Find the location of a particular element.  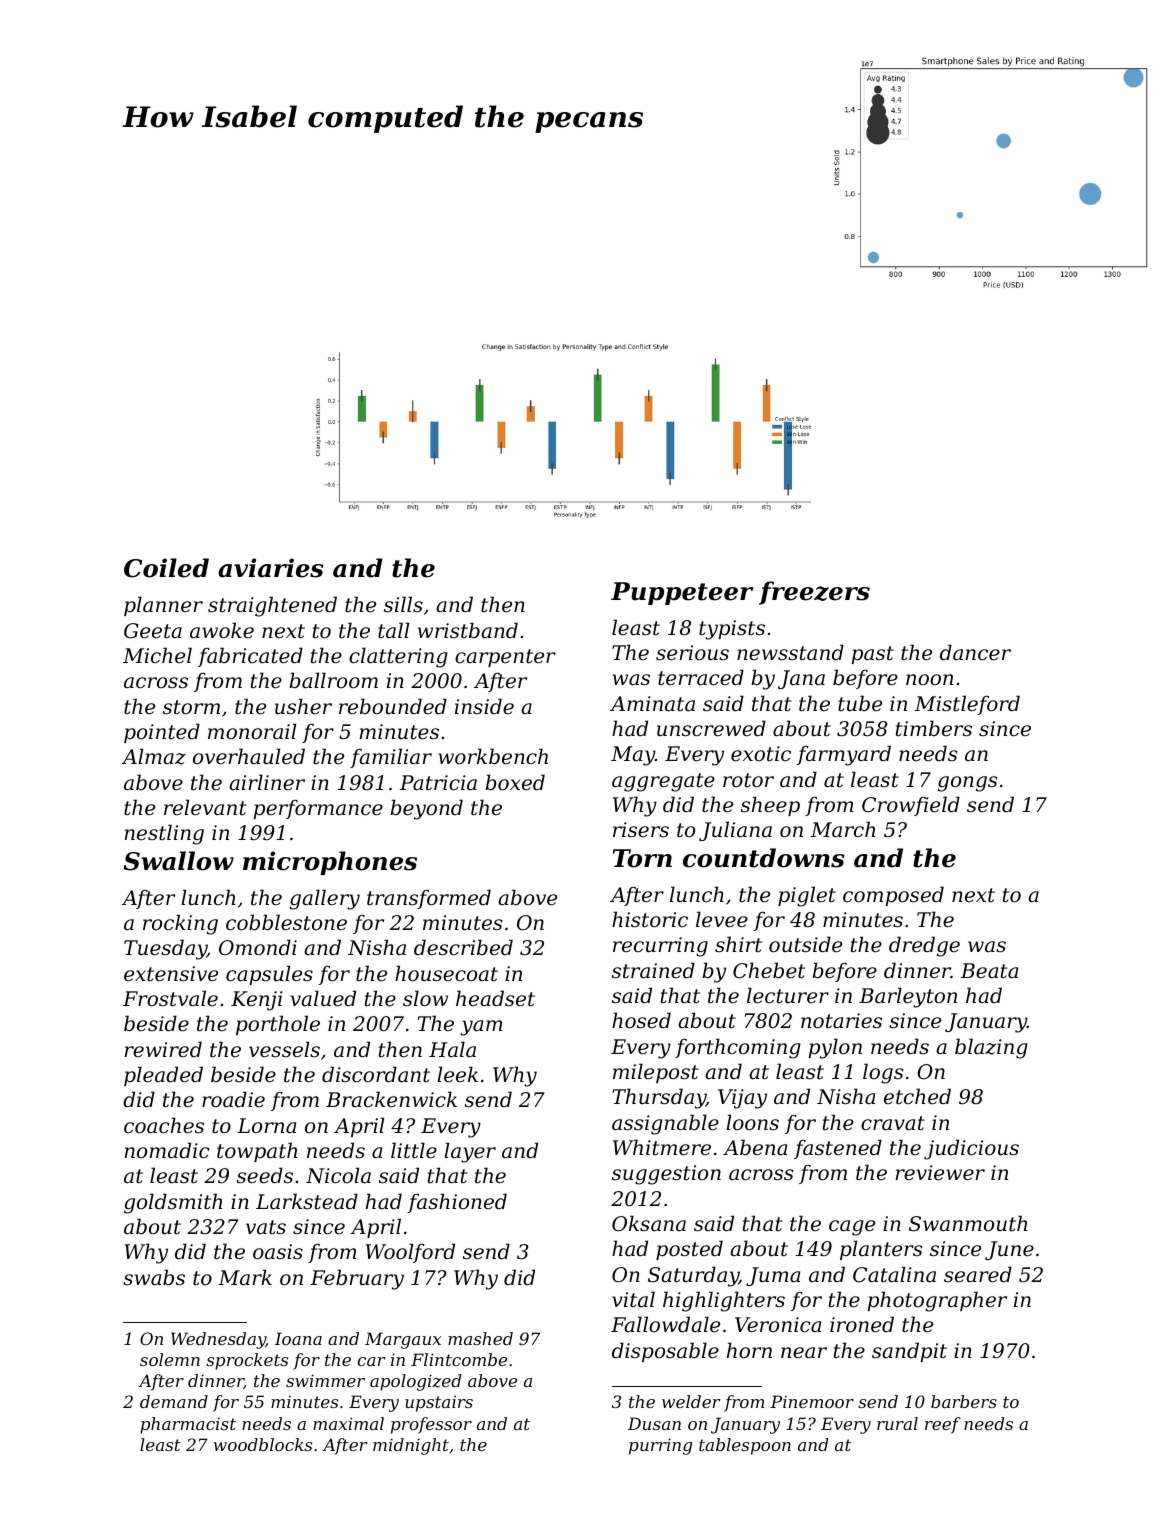

woodblocks is located at coordinates (263, 1444).
